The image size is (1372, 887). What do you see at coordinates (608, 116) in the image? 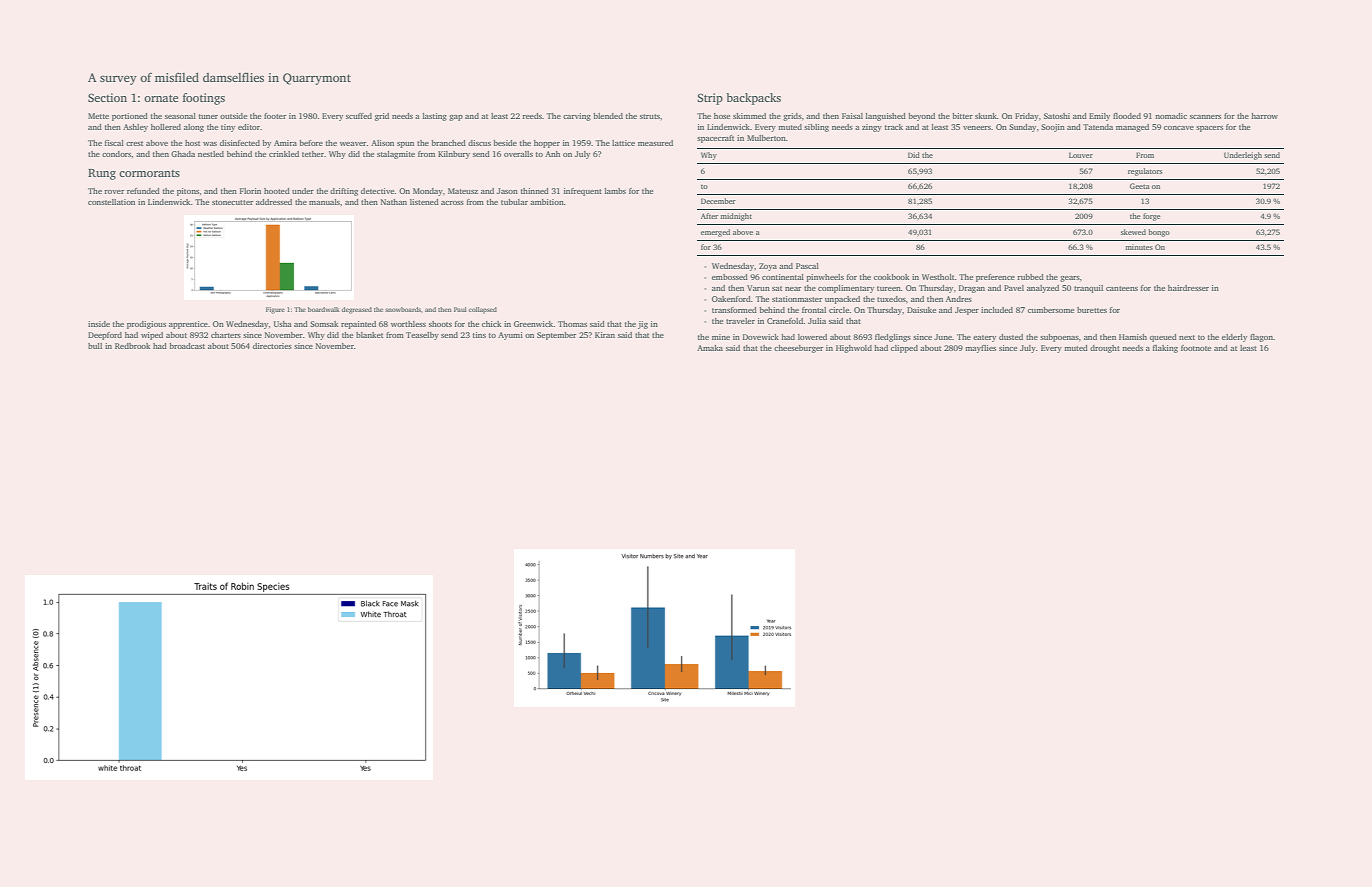
I see `blended` at bounding box center [608, 116].
